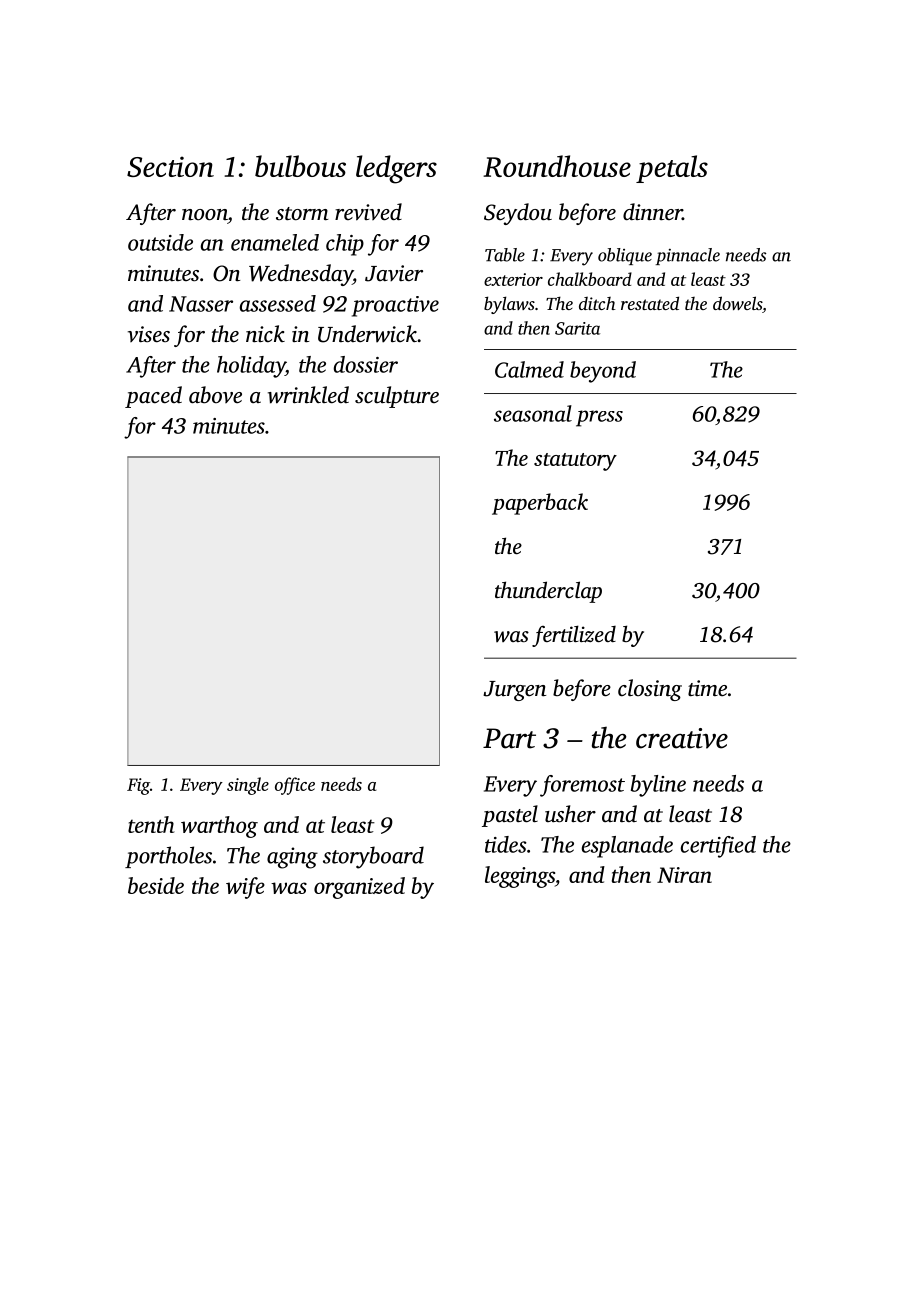 The height and width of the page is (1311, 924). What do you see at coordinates (707, 688) in the page?
I see `time` at bounding box center [707, 688].
